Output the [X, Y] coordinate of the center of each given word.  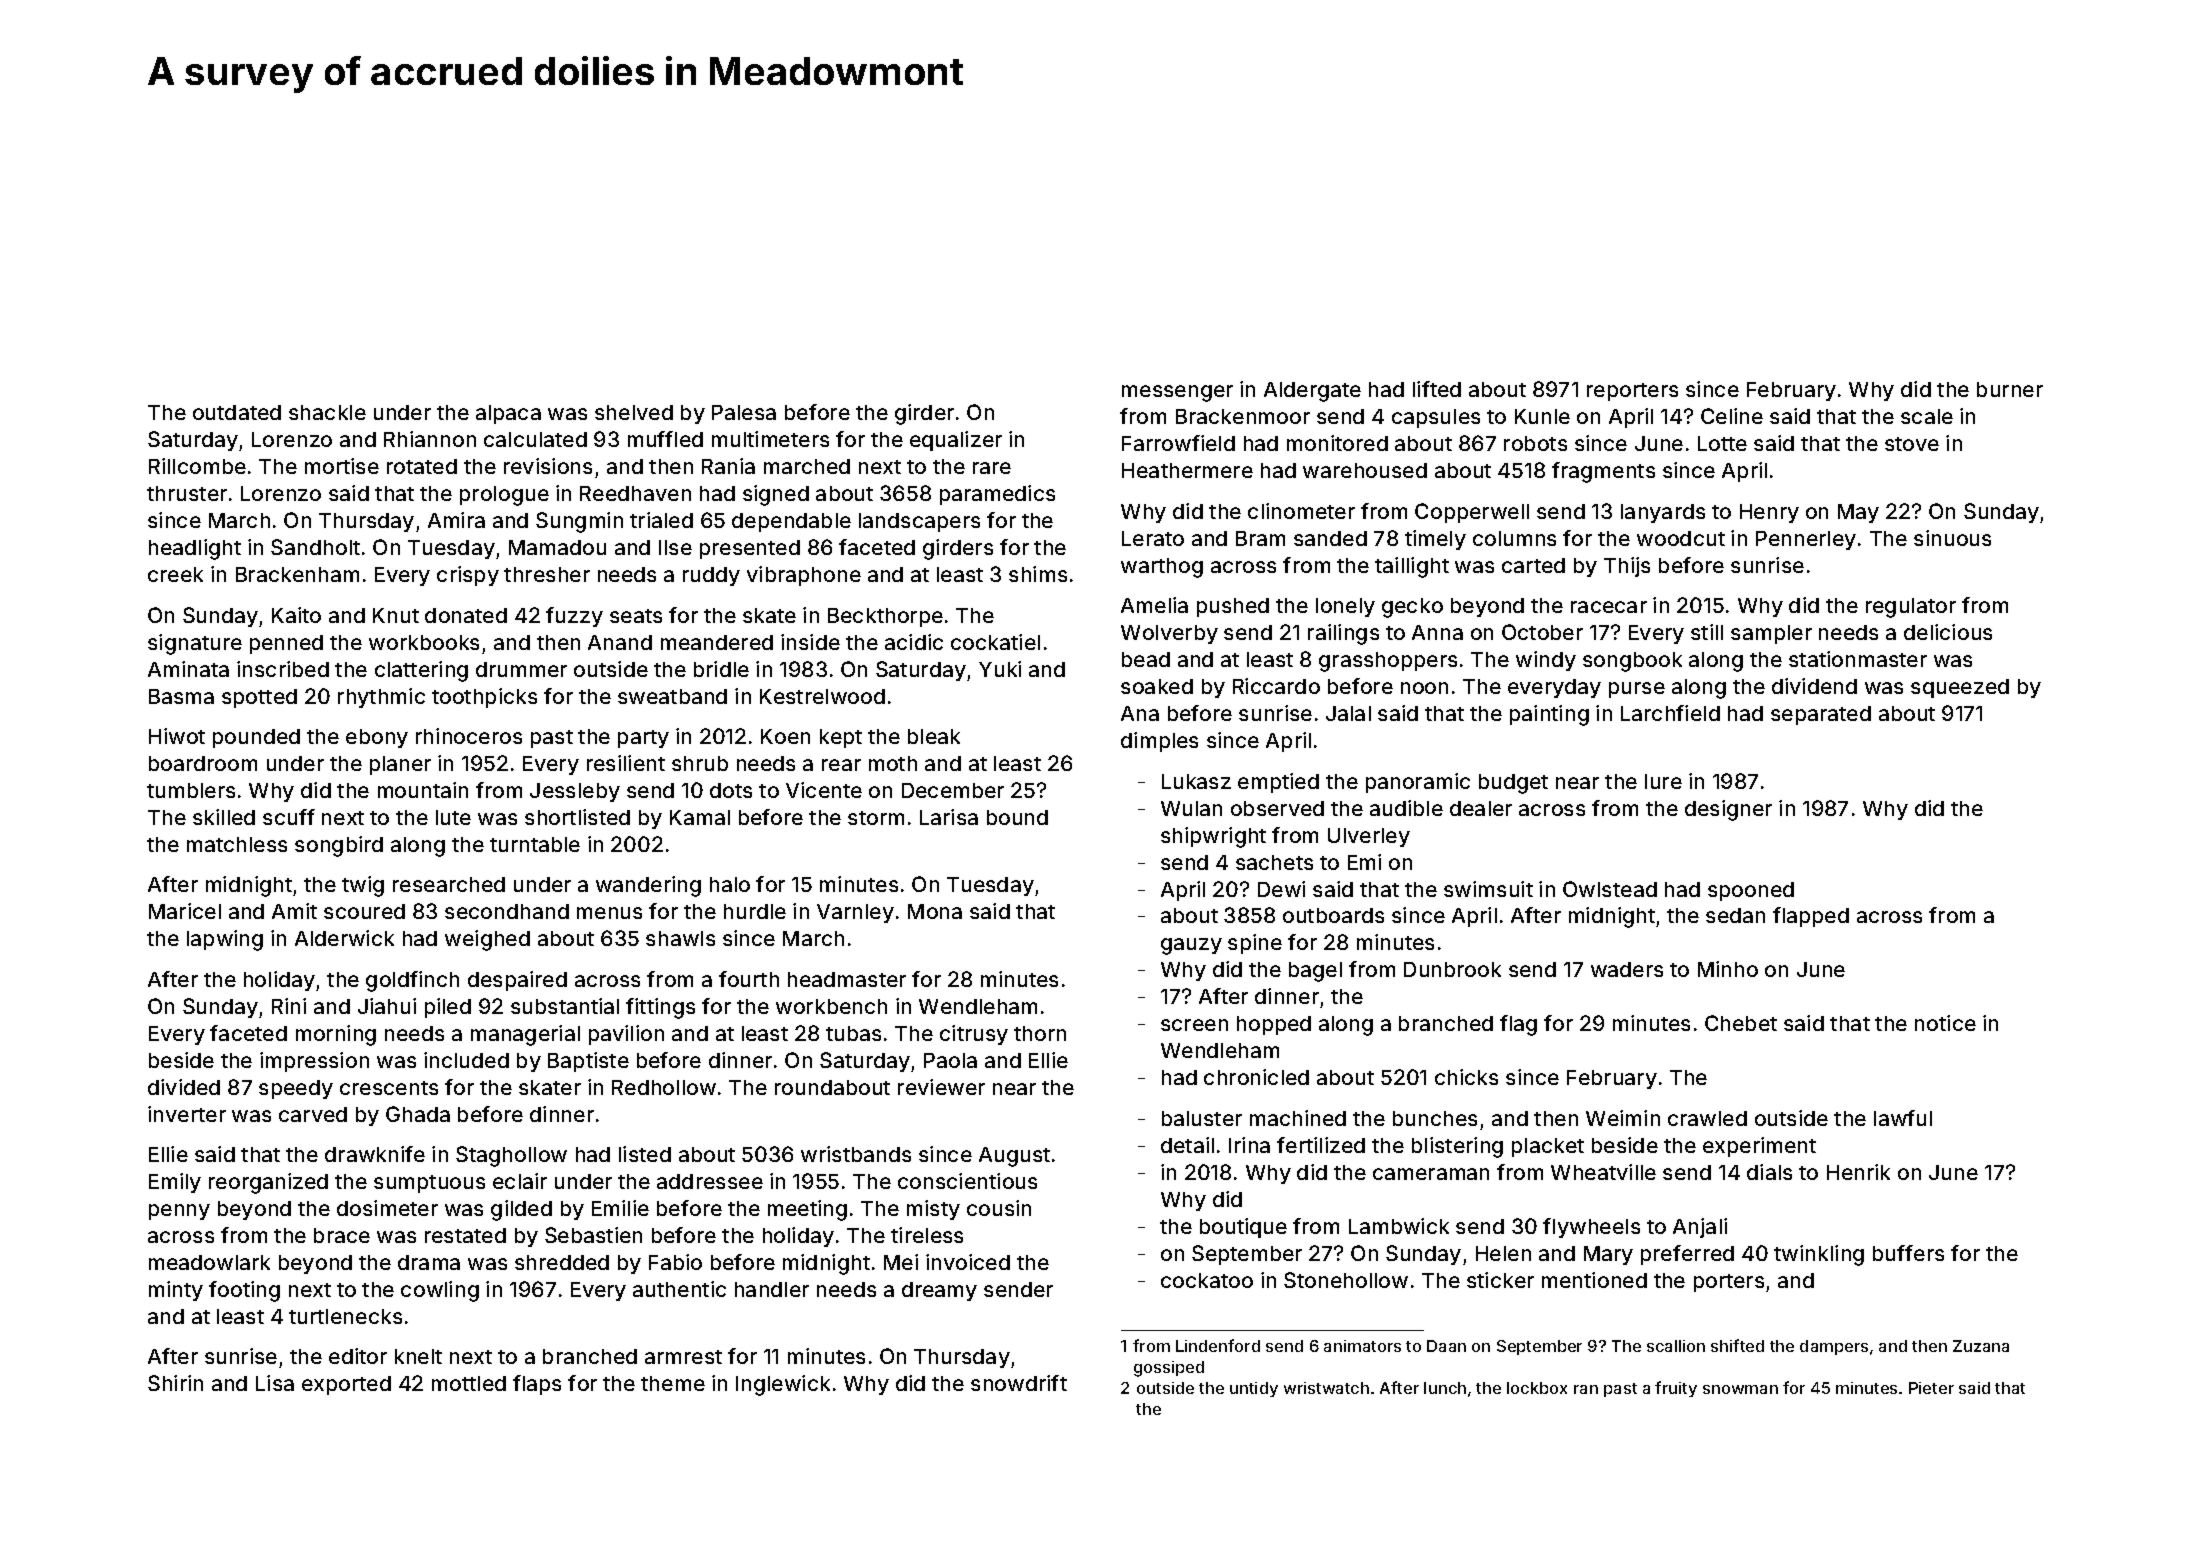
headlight [195, 549]
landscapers [919, 522]
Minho [1728, 969]
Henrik [1858, 1172]
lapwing [225, 940]
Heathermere [1187, 470]
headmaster [847, 979]
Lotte [1722, 443]
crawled [1707, 1118]
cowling [440, 1291]
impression [314, 1062]
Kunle [1542, 416]
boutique [1243, 1228]
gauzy [1191, 946]
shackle [327, 412]
